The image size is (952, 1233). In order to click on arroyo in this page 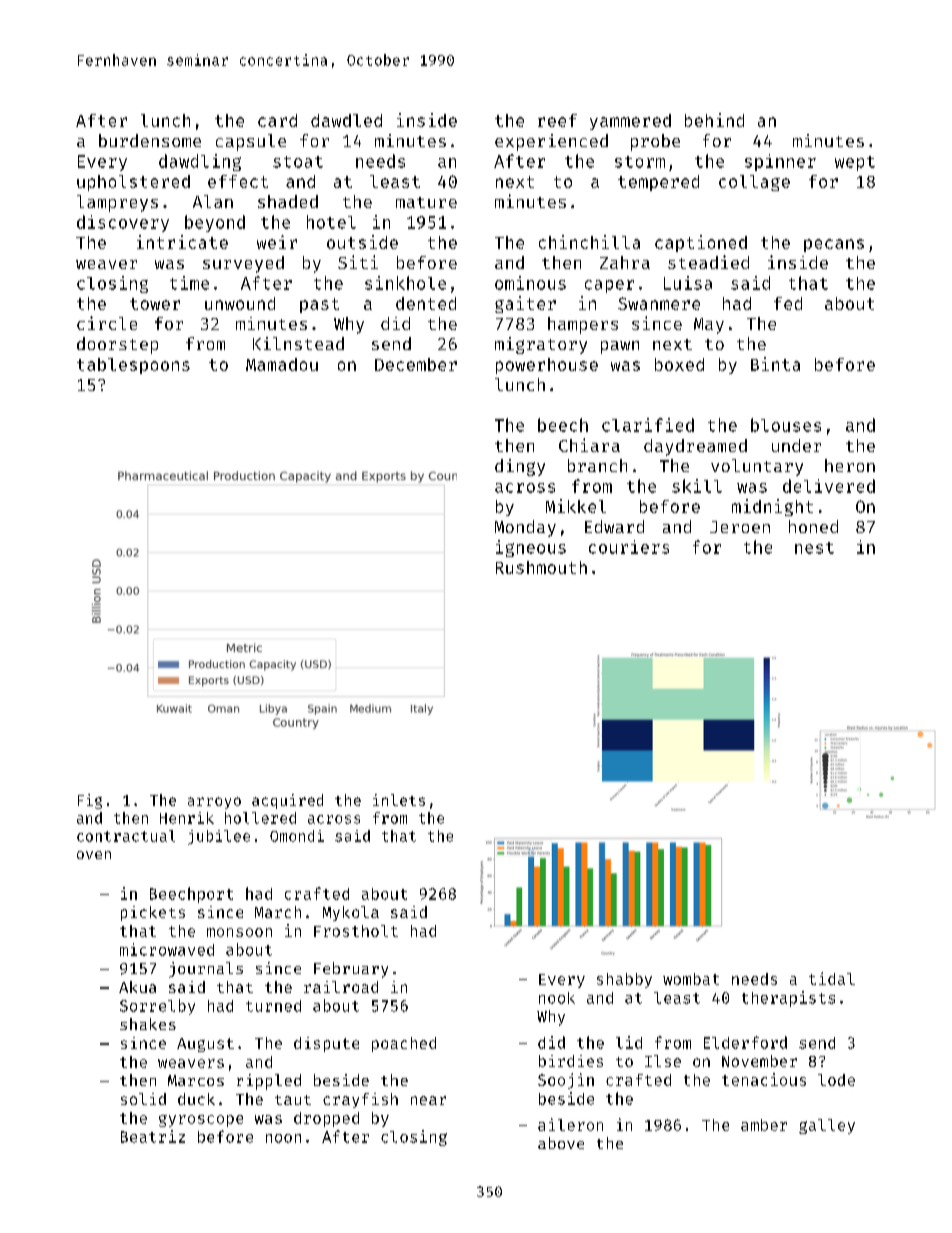, I will do `click(214, 803)`.
